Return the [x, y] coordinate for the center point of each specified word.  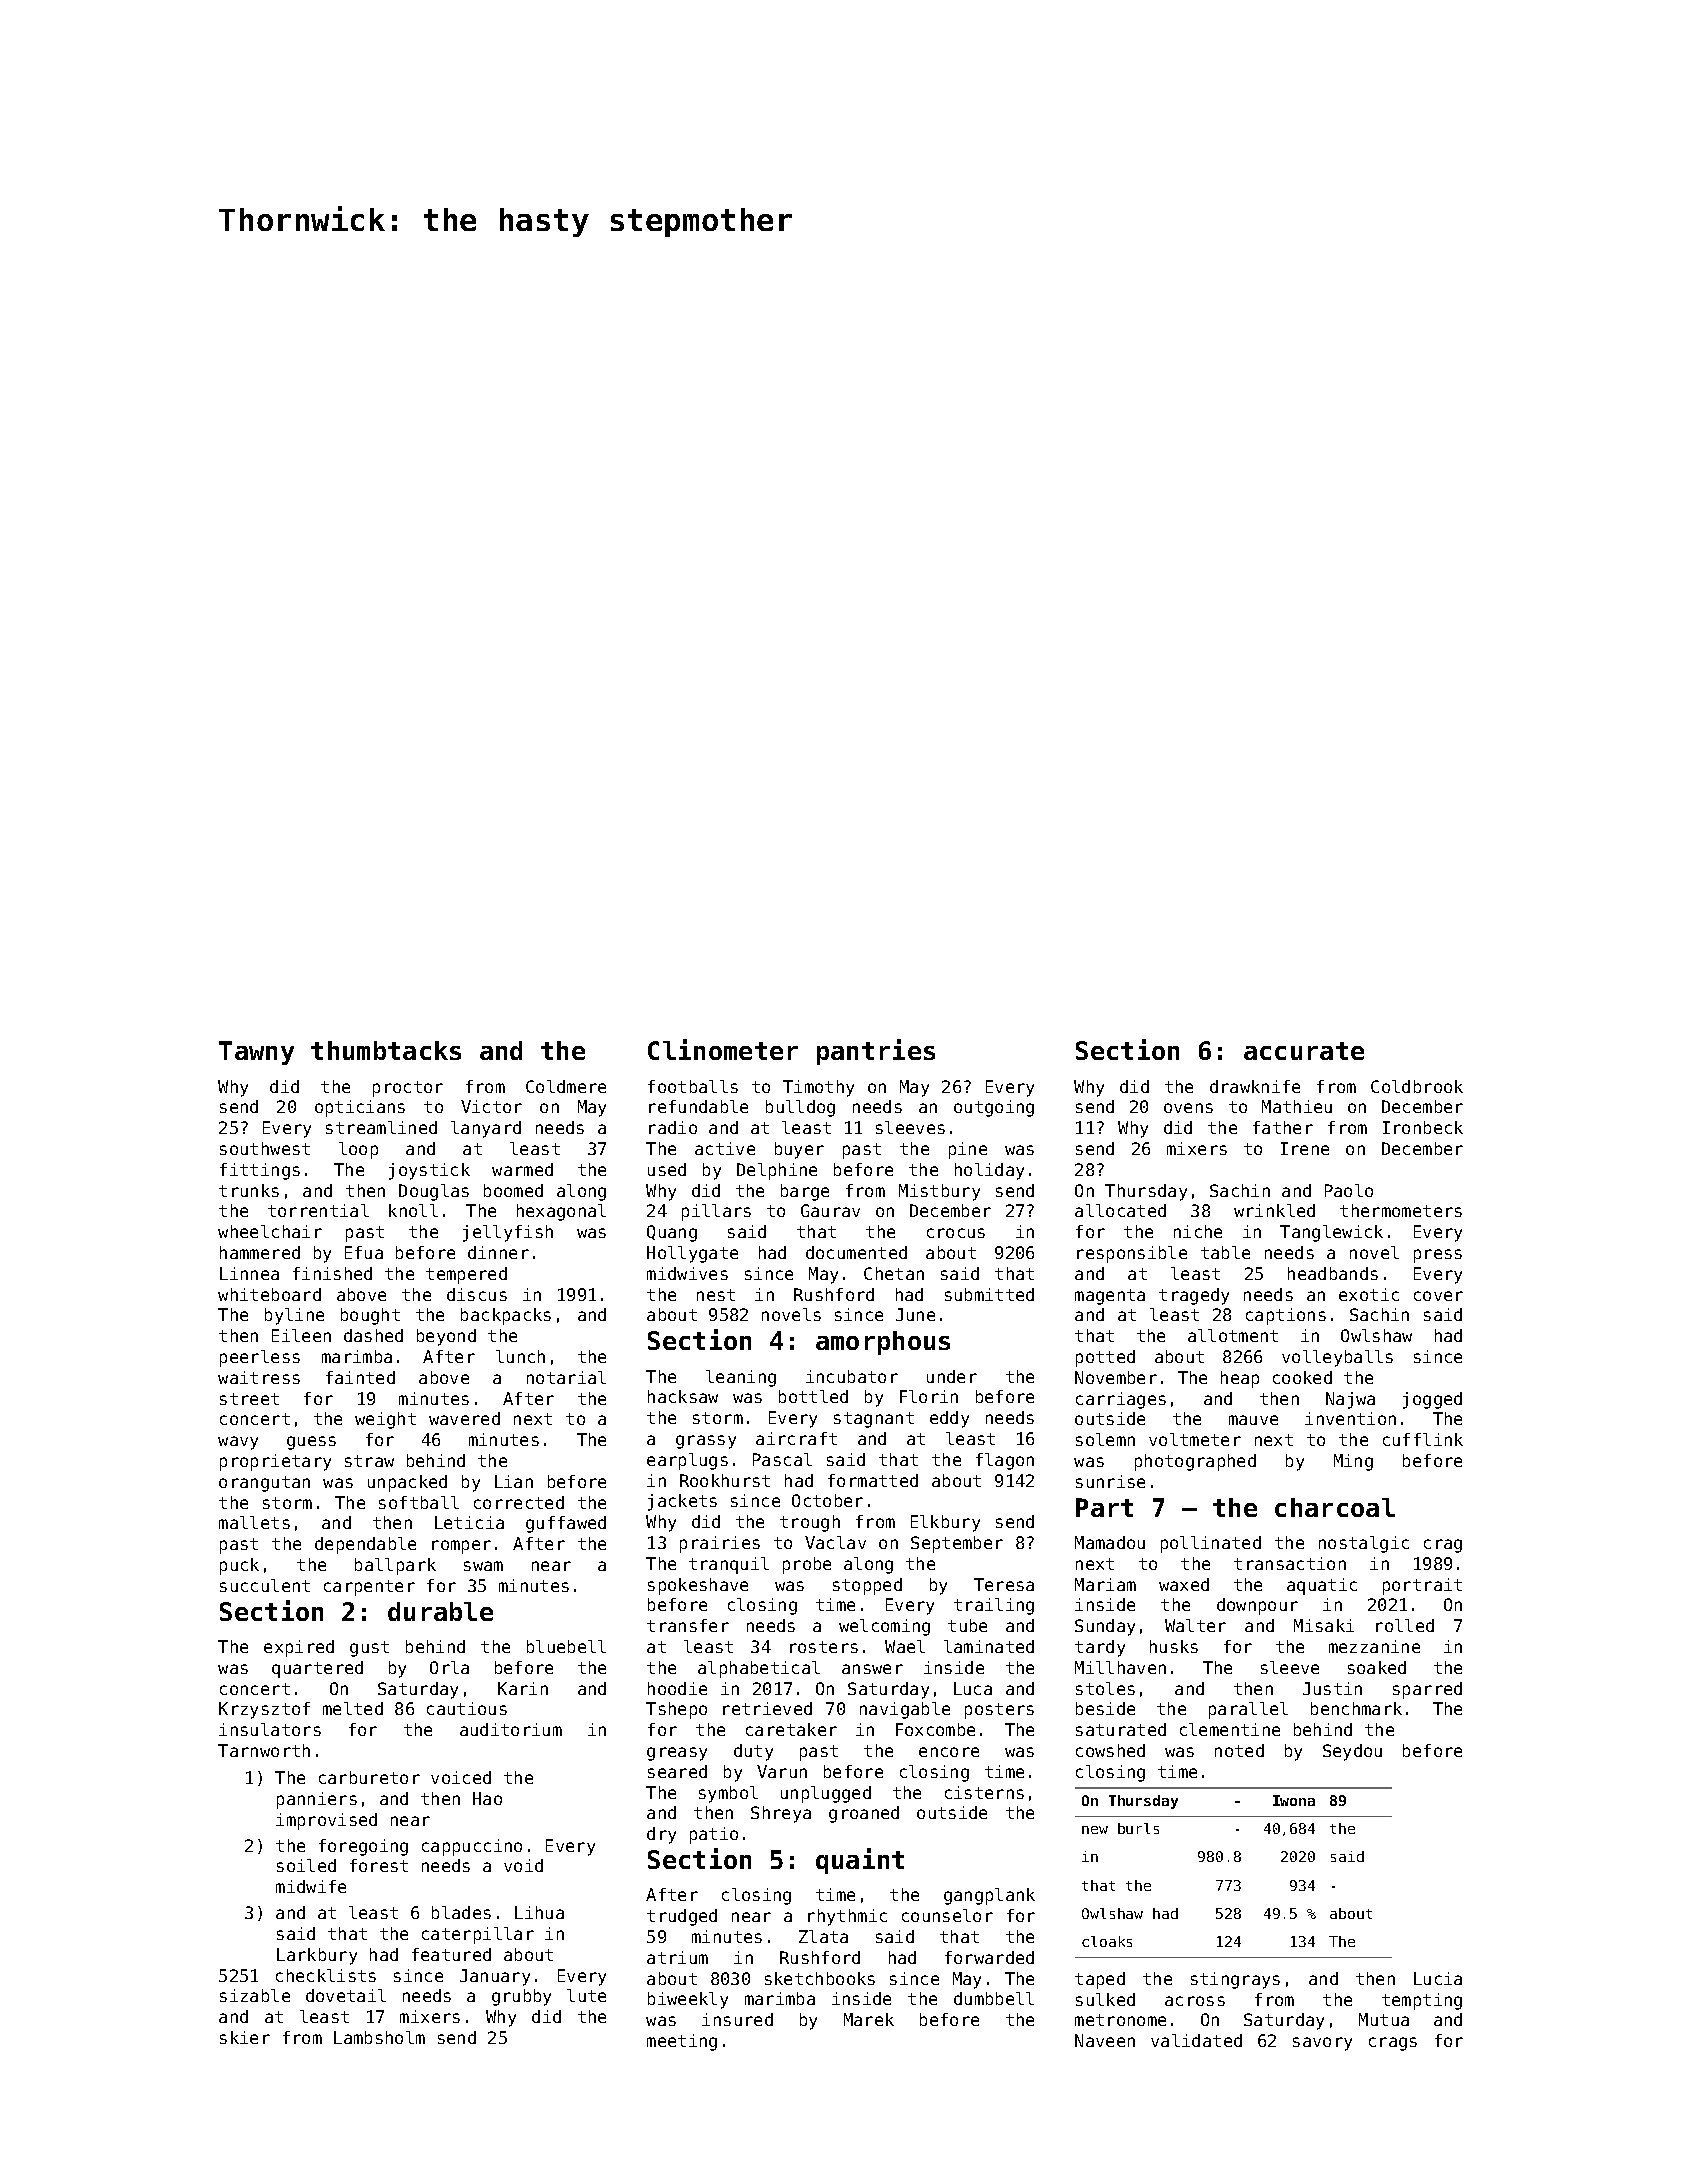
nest [716, 1295]
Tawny [256, 1053]
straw [369, 1461]
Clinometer [723, 1049]
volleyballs [1337, 1358]
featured [451, 1954]
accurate [1304, 1051]
